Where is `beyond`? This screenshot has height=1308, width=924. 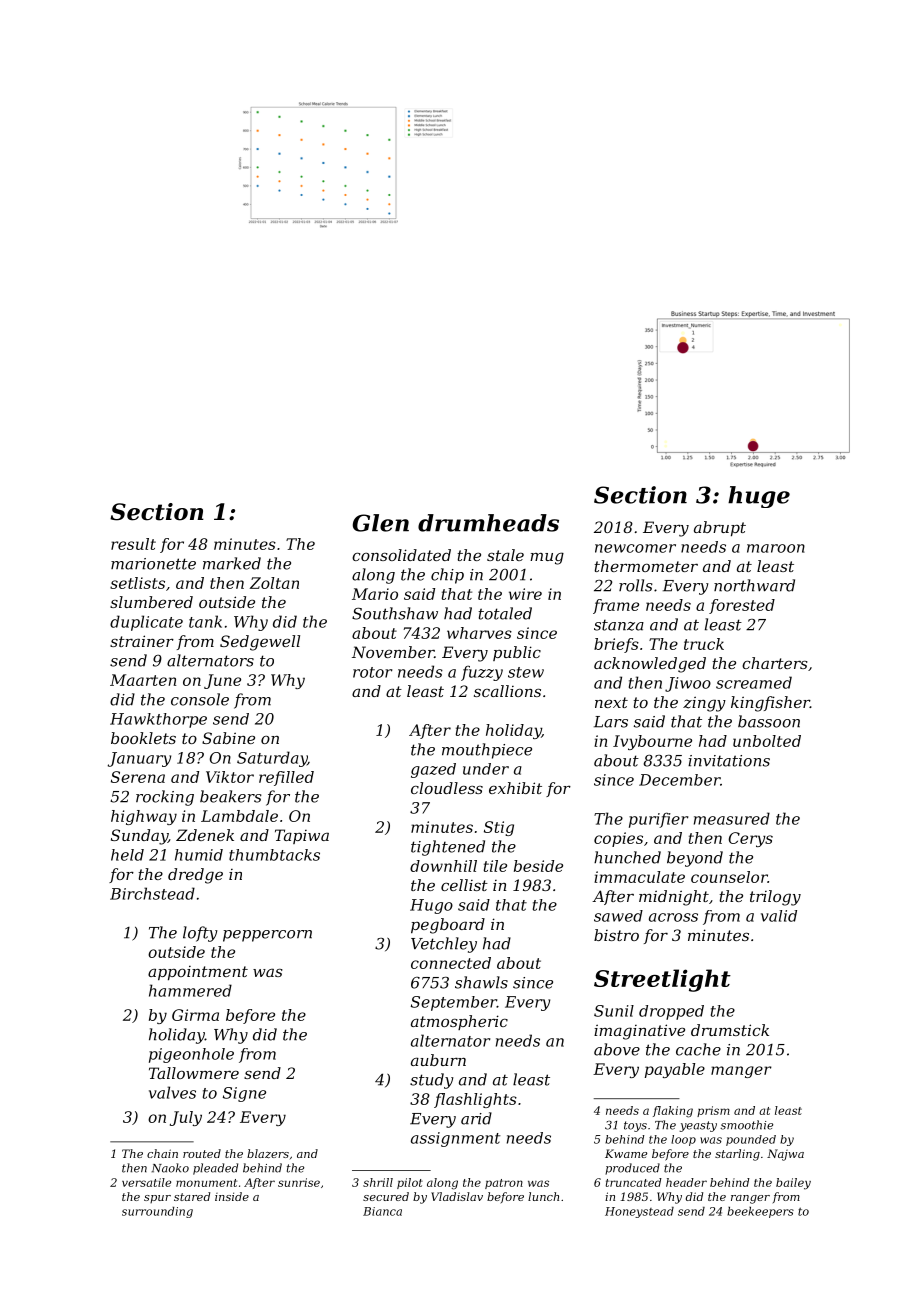 beyond is located at coordinates (695, 859).
